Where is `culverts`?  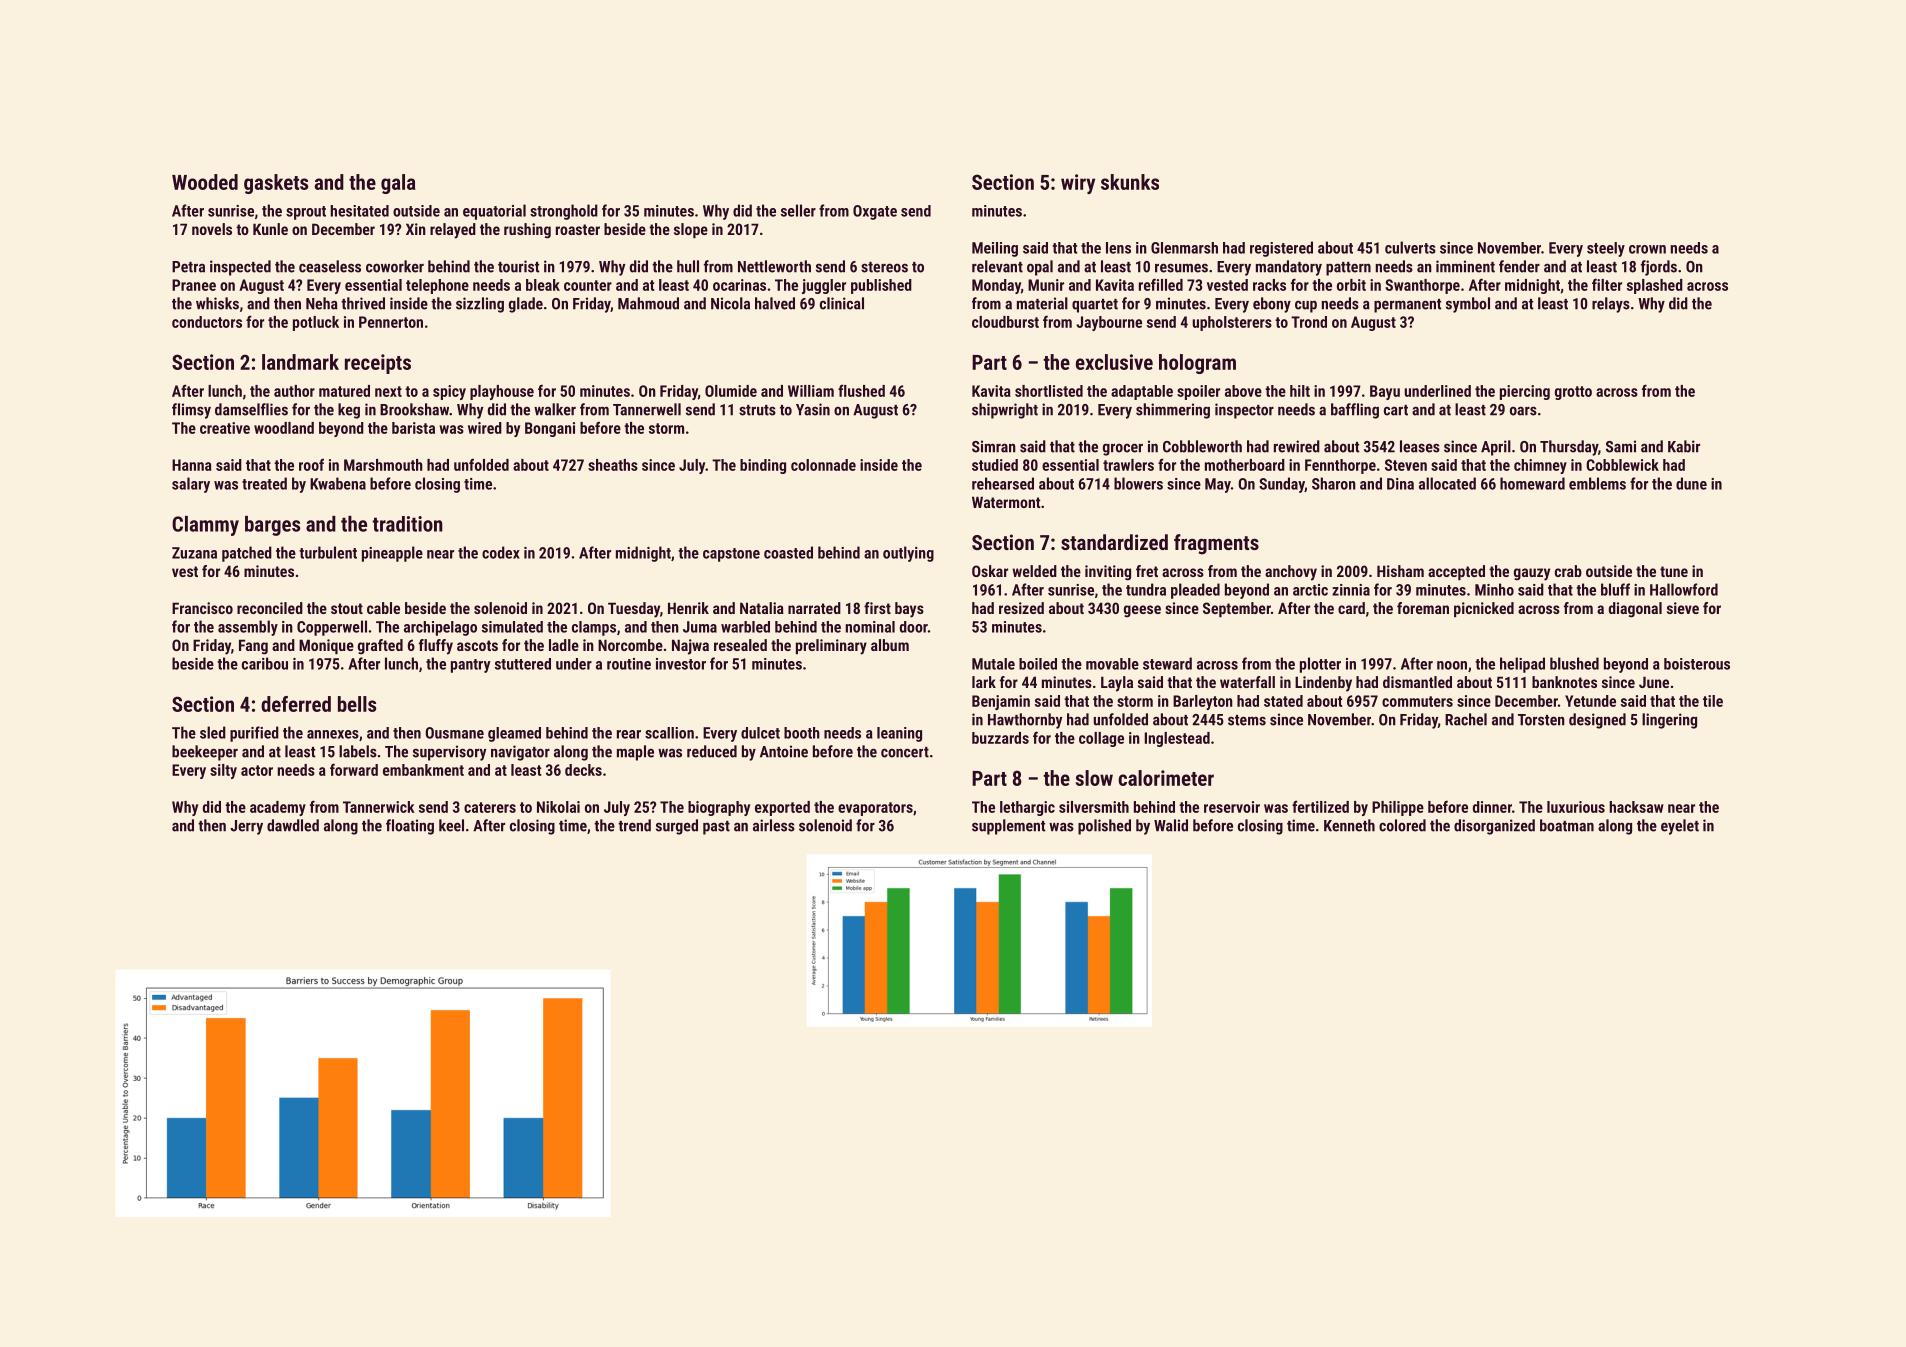 culverts is located at coordinates (1410, 247).
